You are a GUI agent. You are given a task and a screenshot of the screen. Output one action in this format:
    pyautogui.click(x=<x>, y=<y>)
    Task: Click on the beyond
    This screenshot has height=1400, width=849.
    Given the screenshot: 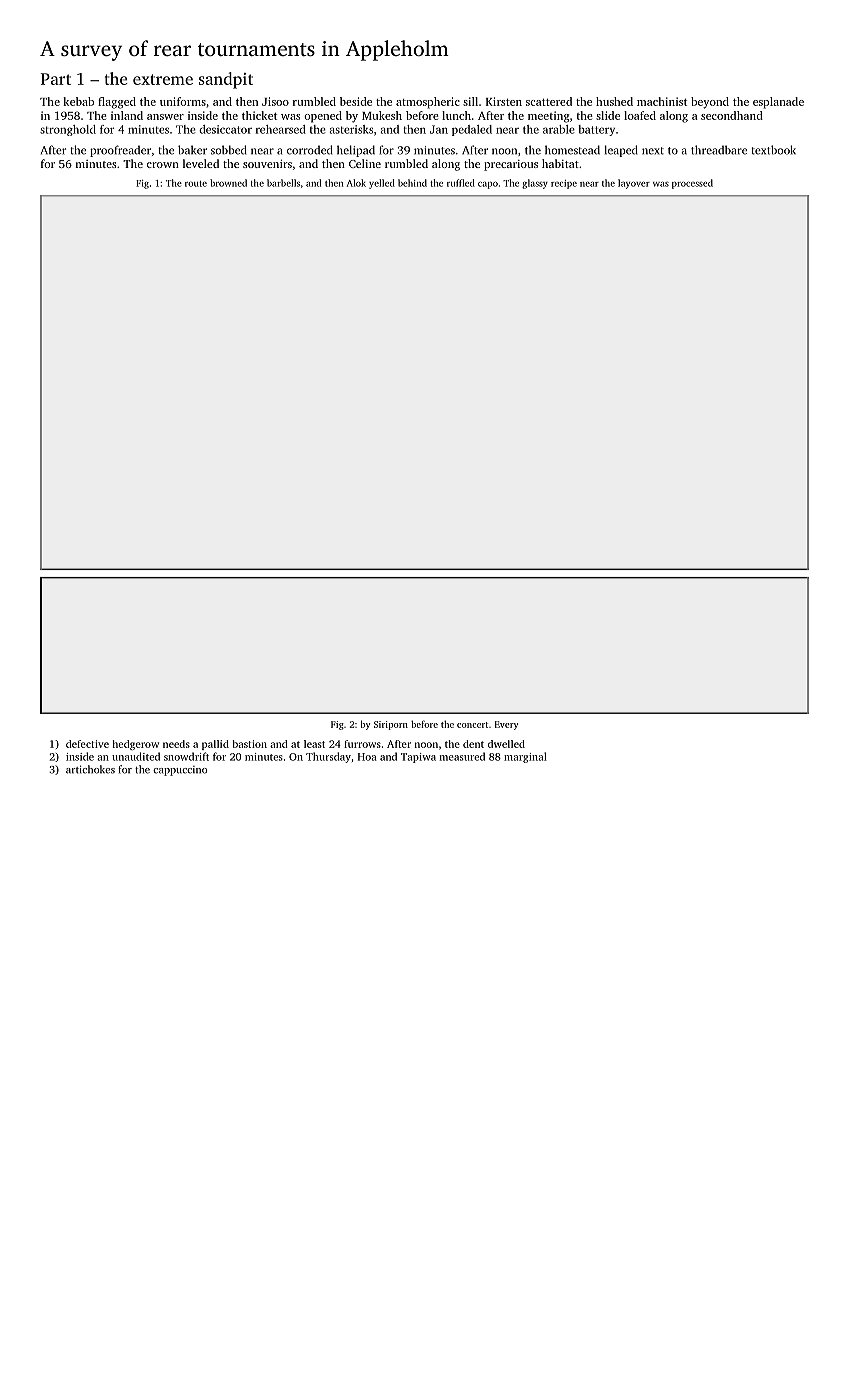 What is the action you would take?
    pyautogui.click(x=710, y=103)
